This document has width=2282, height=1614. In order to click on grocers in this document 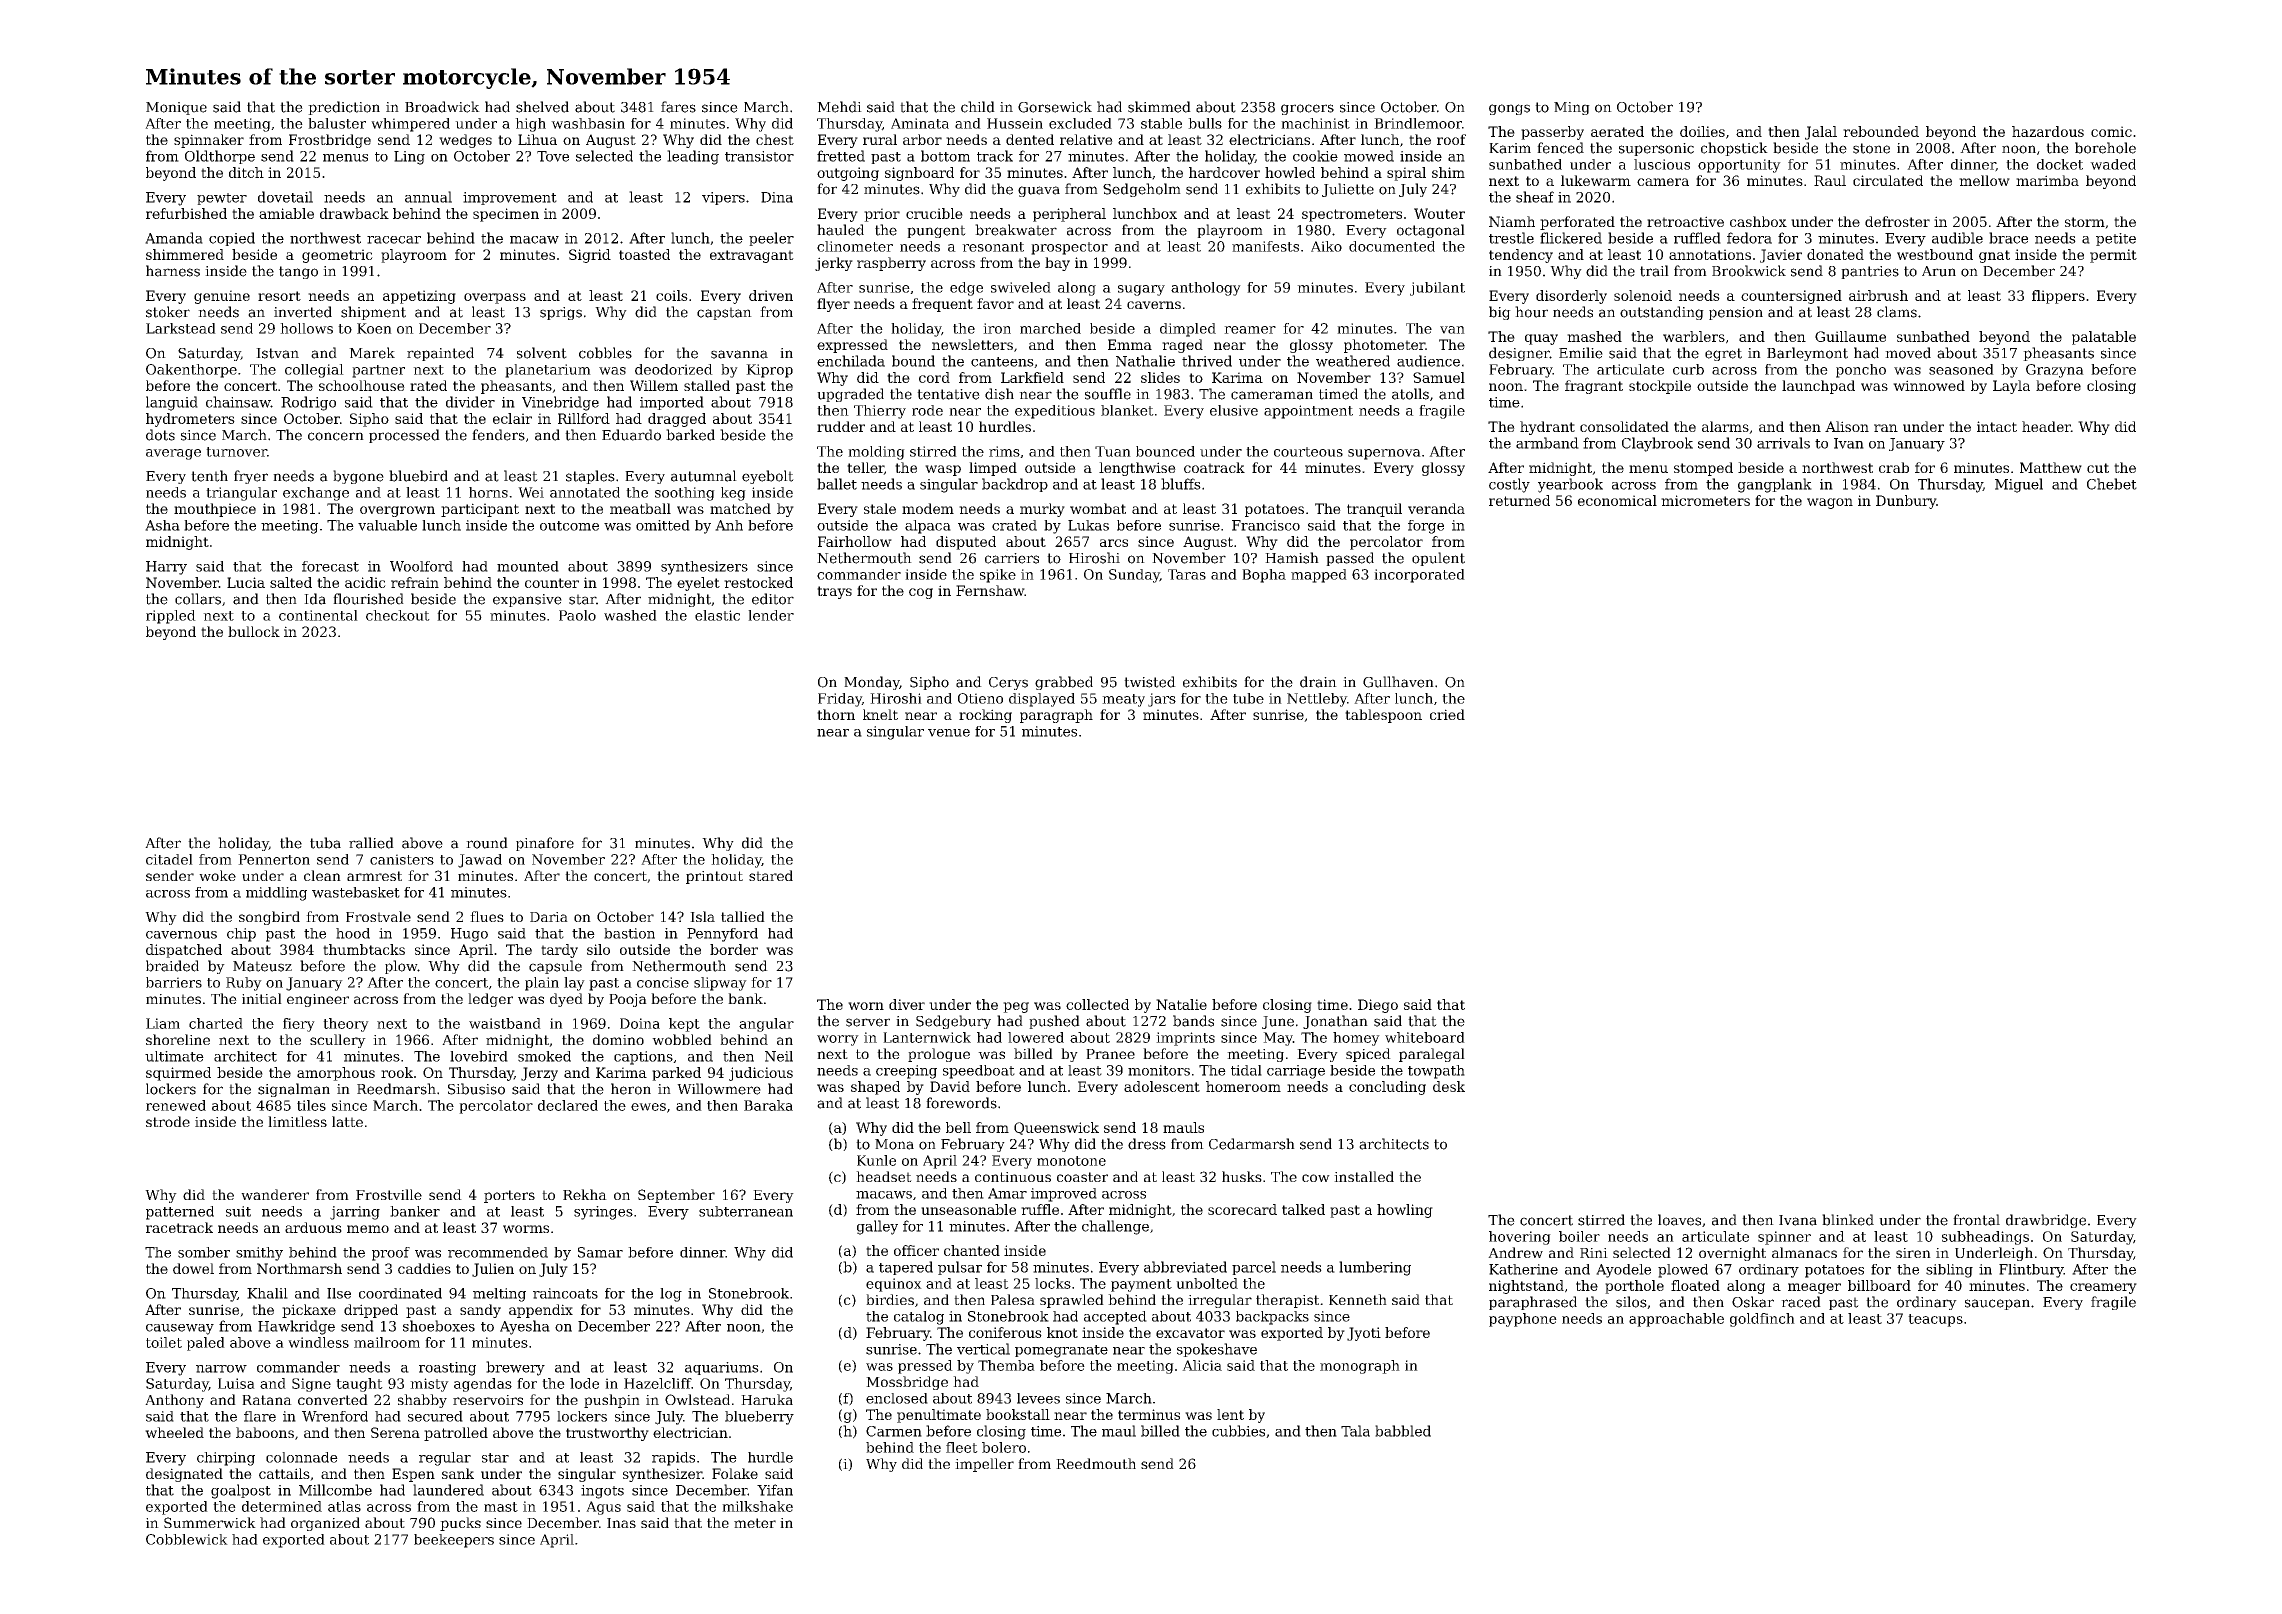, I will do `click(1307, 109)`.
